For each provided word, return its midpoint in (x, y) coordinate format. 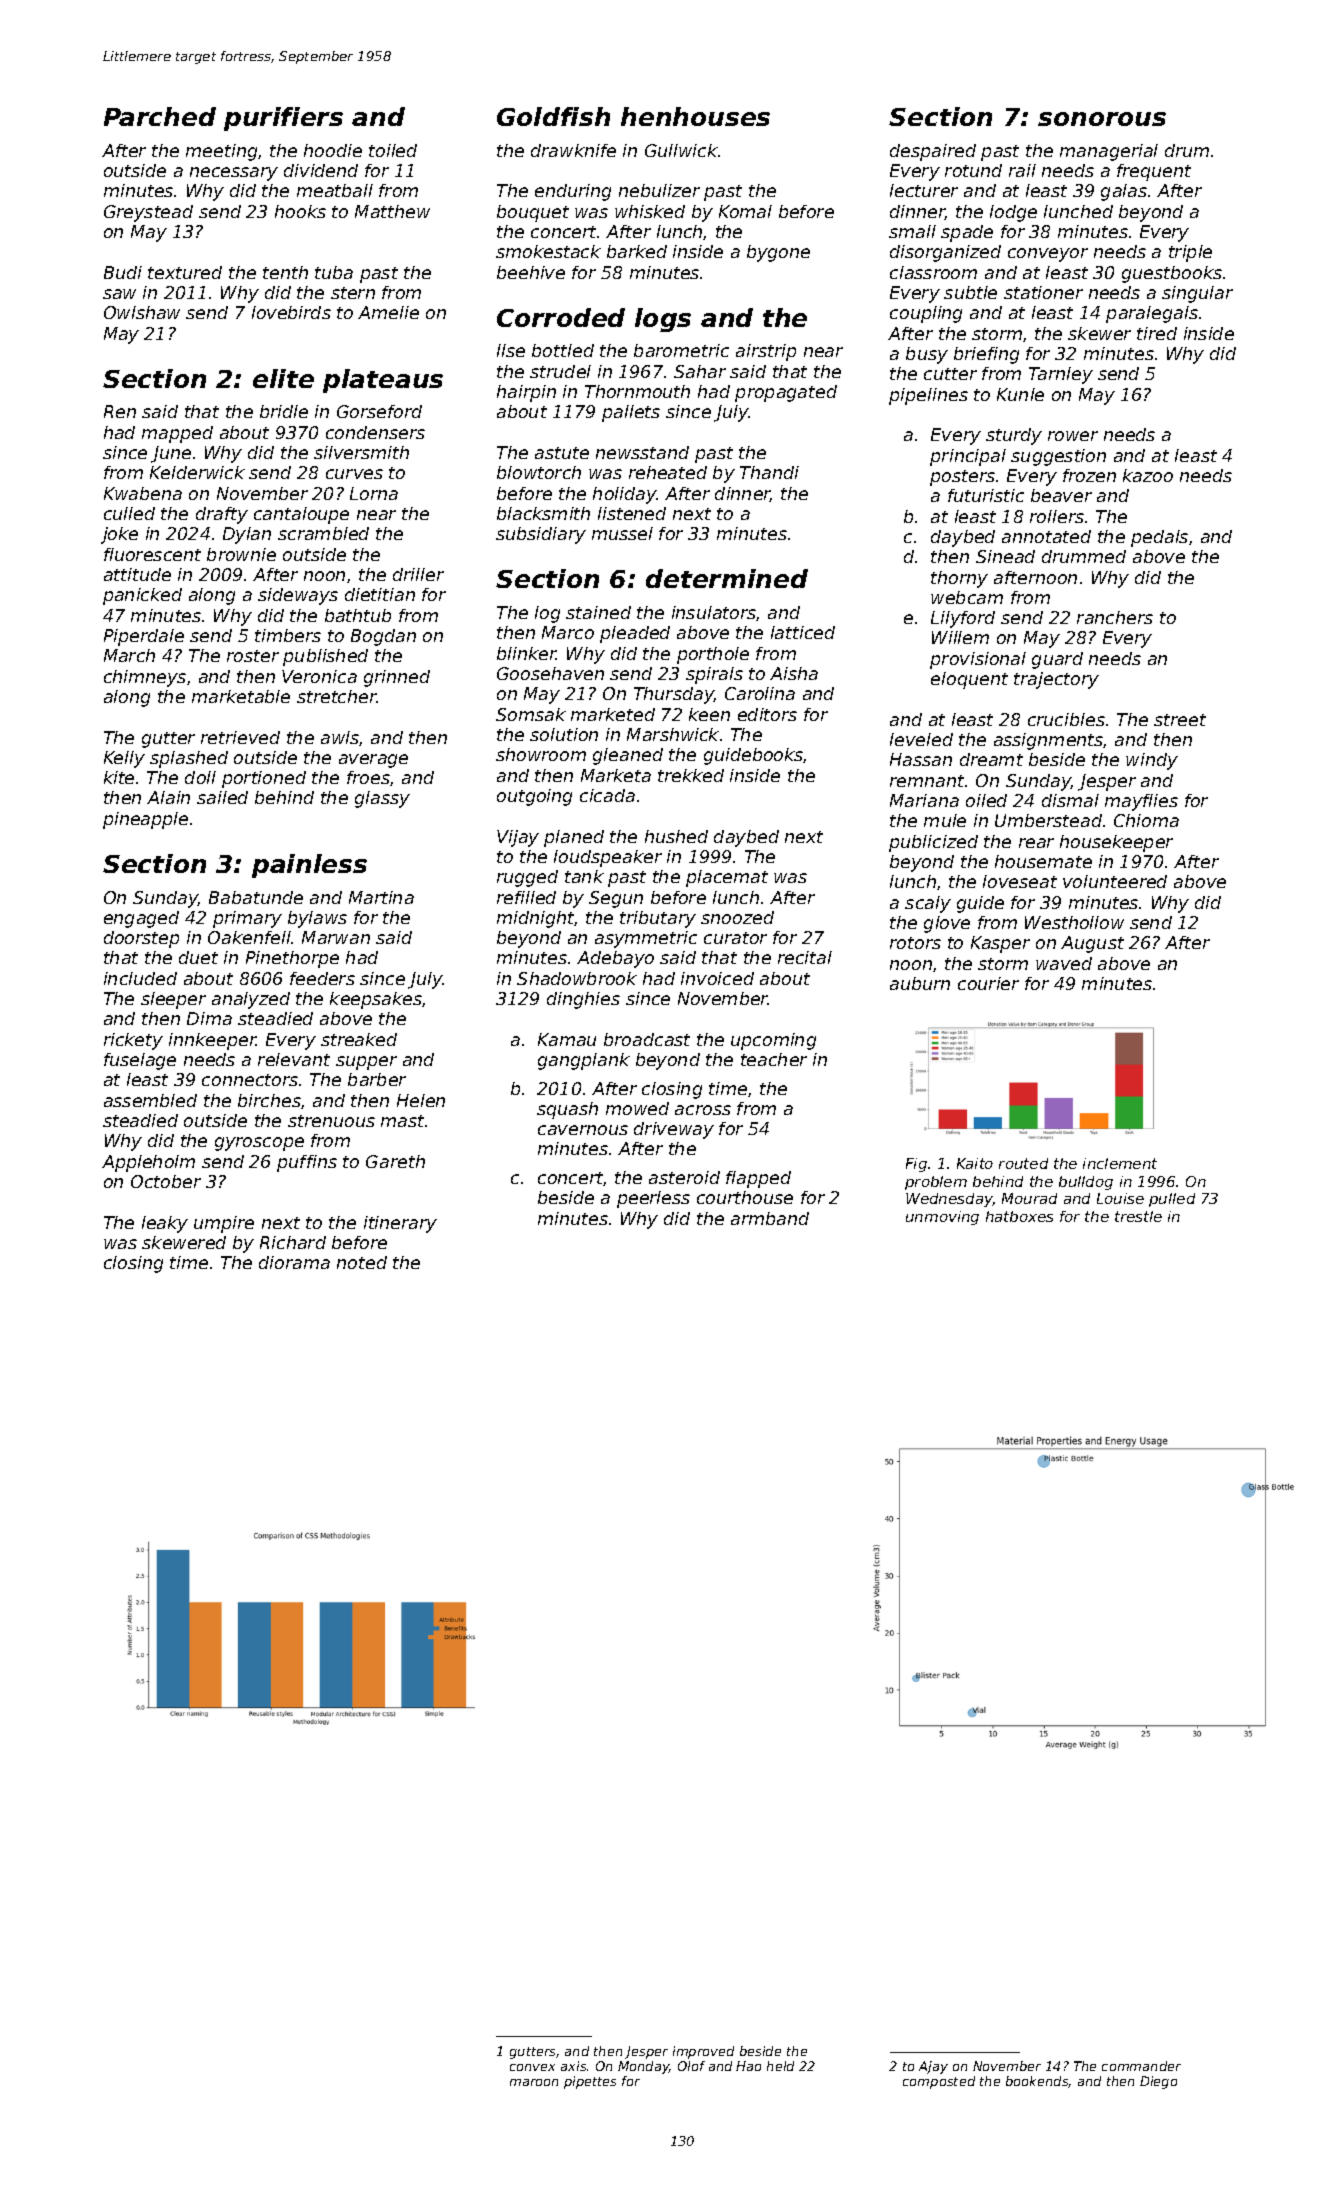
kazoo (1148, 475)
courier (988, 983)
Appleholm (148, 1163)
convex (532, 2067)
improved (703, 2052)
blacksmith (543, 513)
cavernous (583, 1130)
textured (185, 272)
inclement (1120, 1163)
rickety (133, 1041)
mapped (177, 434)
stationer (1043, 292)
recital (805, 957)
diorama (294, 1262)
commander (1141, 2066)
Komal (745, 211)
